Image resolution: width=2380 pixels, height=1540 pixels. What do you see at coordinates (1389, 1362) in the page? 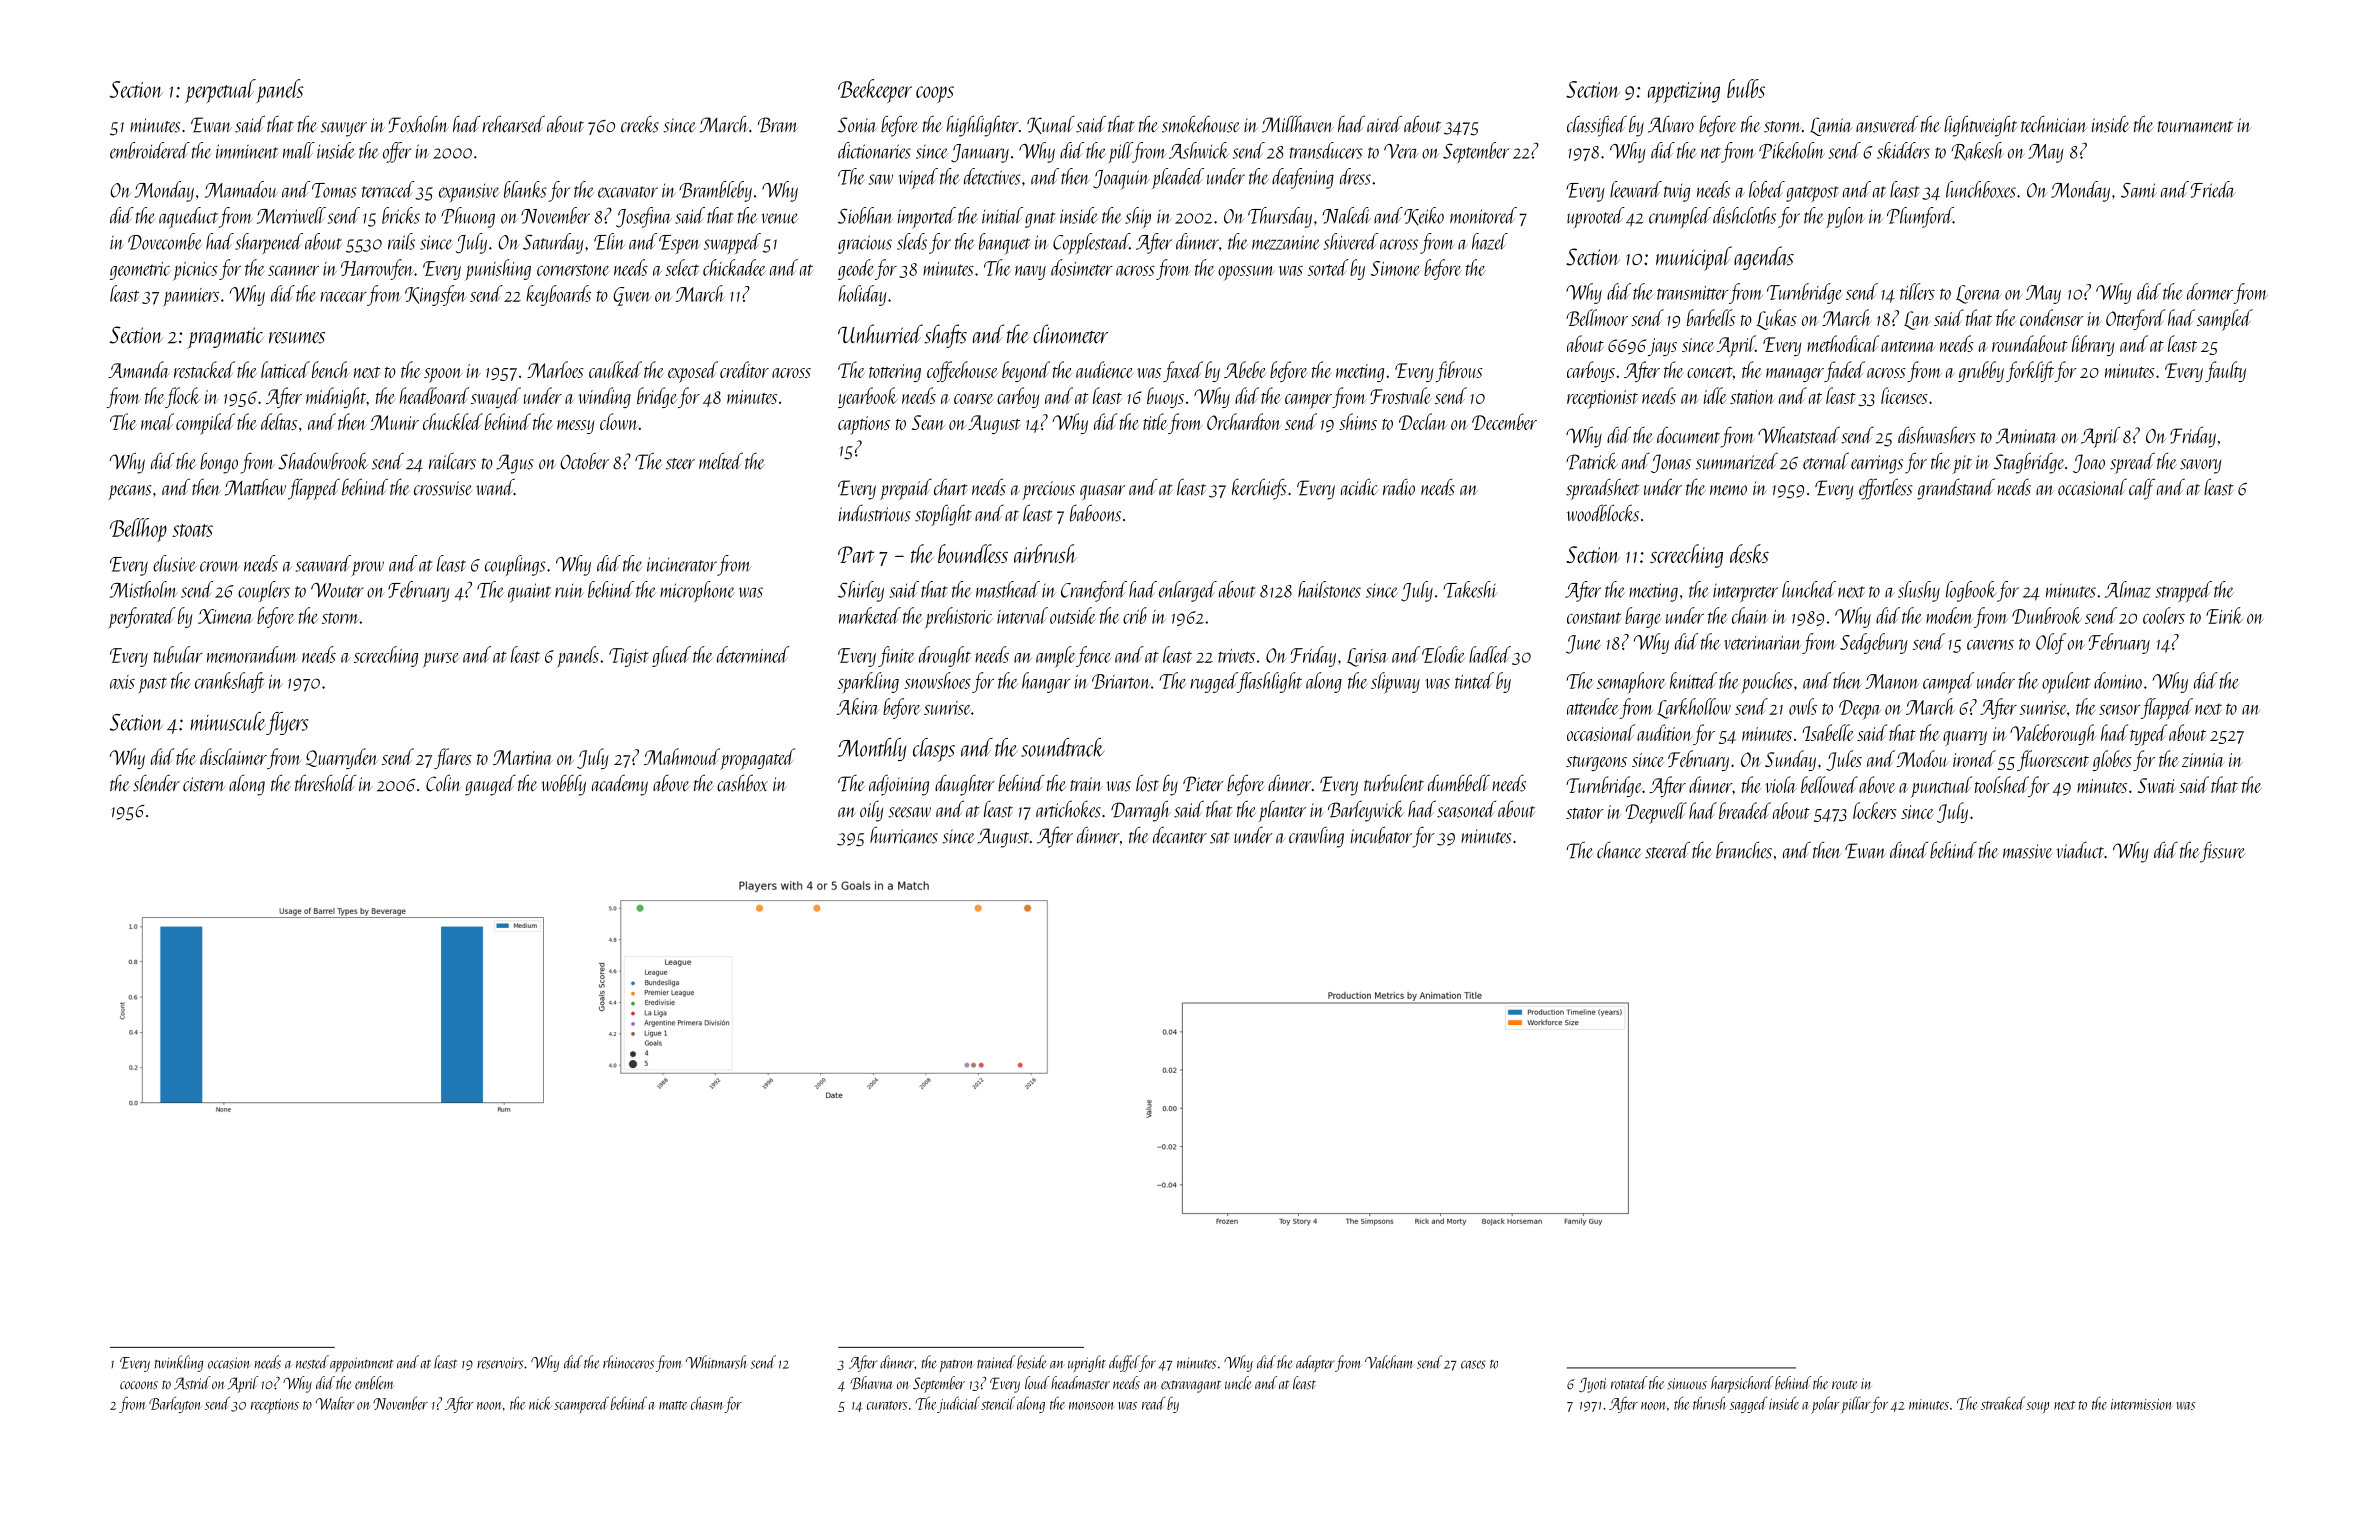
I see `Valeham` at bounding box center [1389, 1362].
